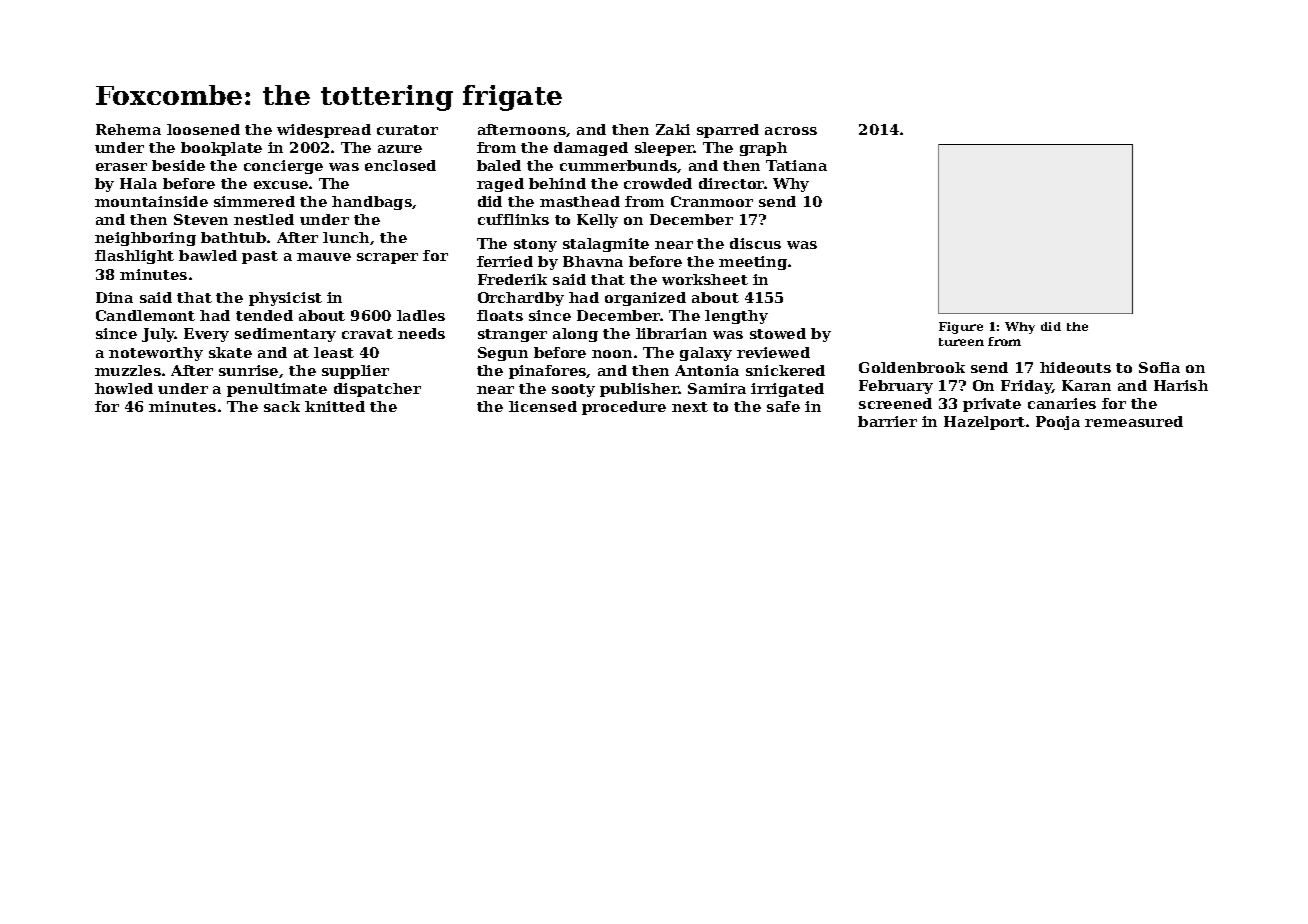 This page has height=924, width=1308. Describe the element at coordinates (407, 130) in the page. I see `curator` at that location.
